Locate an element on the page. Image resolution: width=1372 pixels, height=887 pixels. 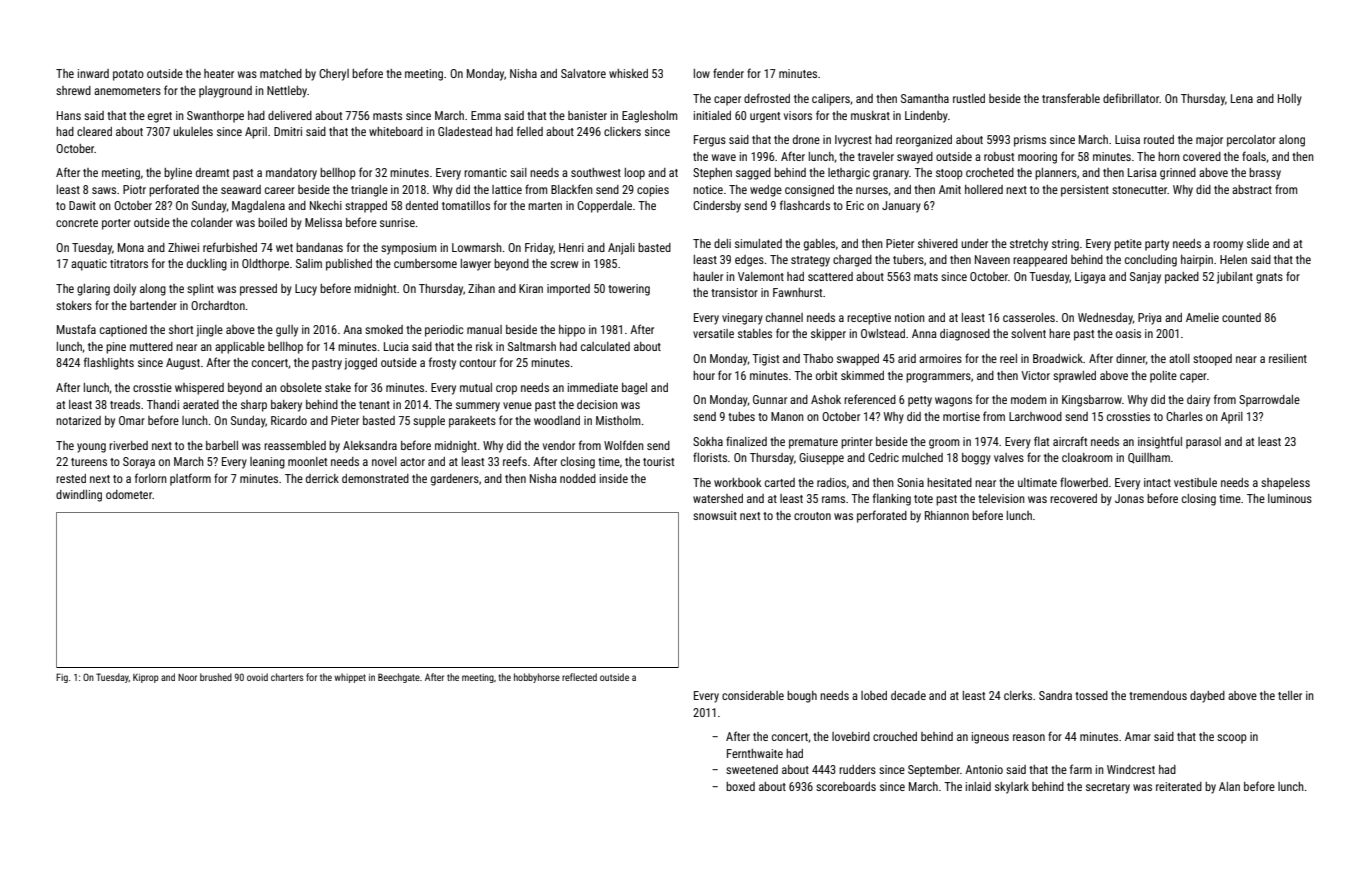
southwest is located at coordinates (596, 172).
